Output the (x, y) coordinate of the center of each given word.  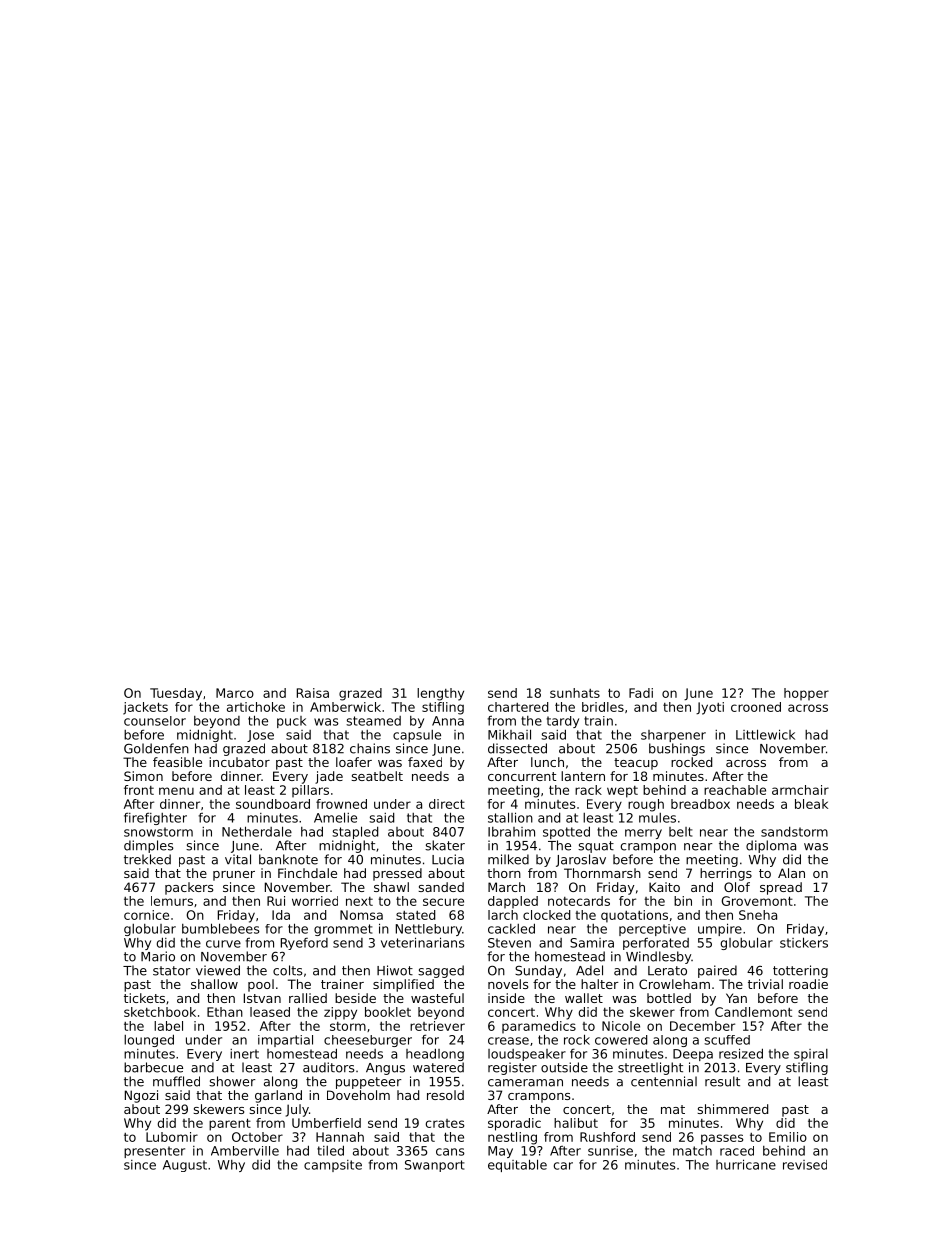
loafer (354, 762)
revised (805, 1165)
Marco (235, 693)
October (257, 1137)
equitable (517, 1165)
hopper (806, 694)
